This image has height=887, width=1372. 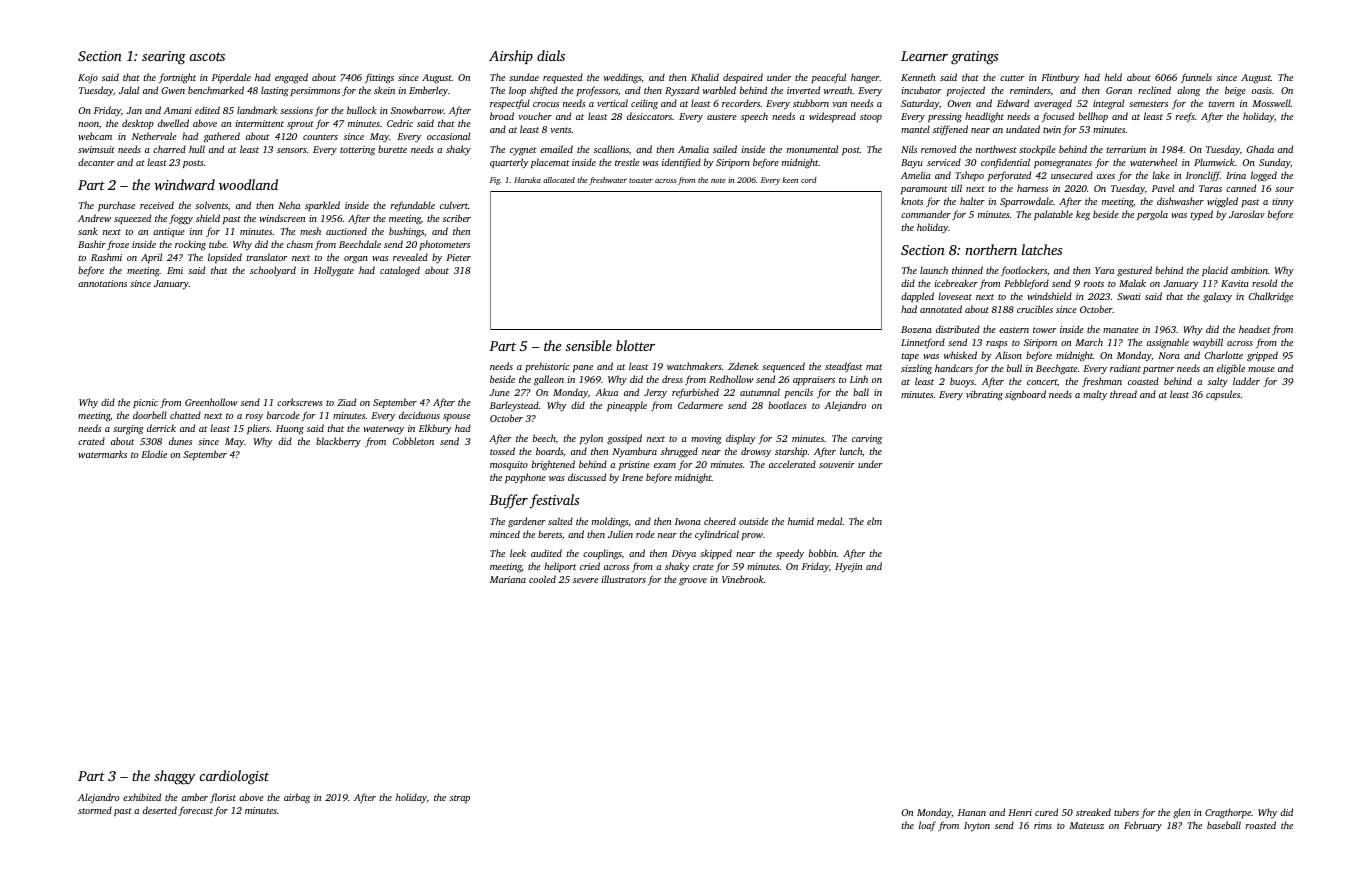 I want to click on elm, so click(x=874, y=521).
